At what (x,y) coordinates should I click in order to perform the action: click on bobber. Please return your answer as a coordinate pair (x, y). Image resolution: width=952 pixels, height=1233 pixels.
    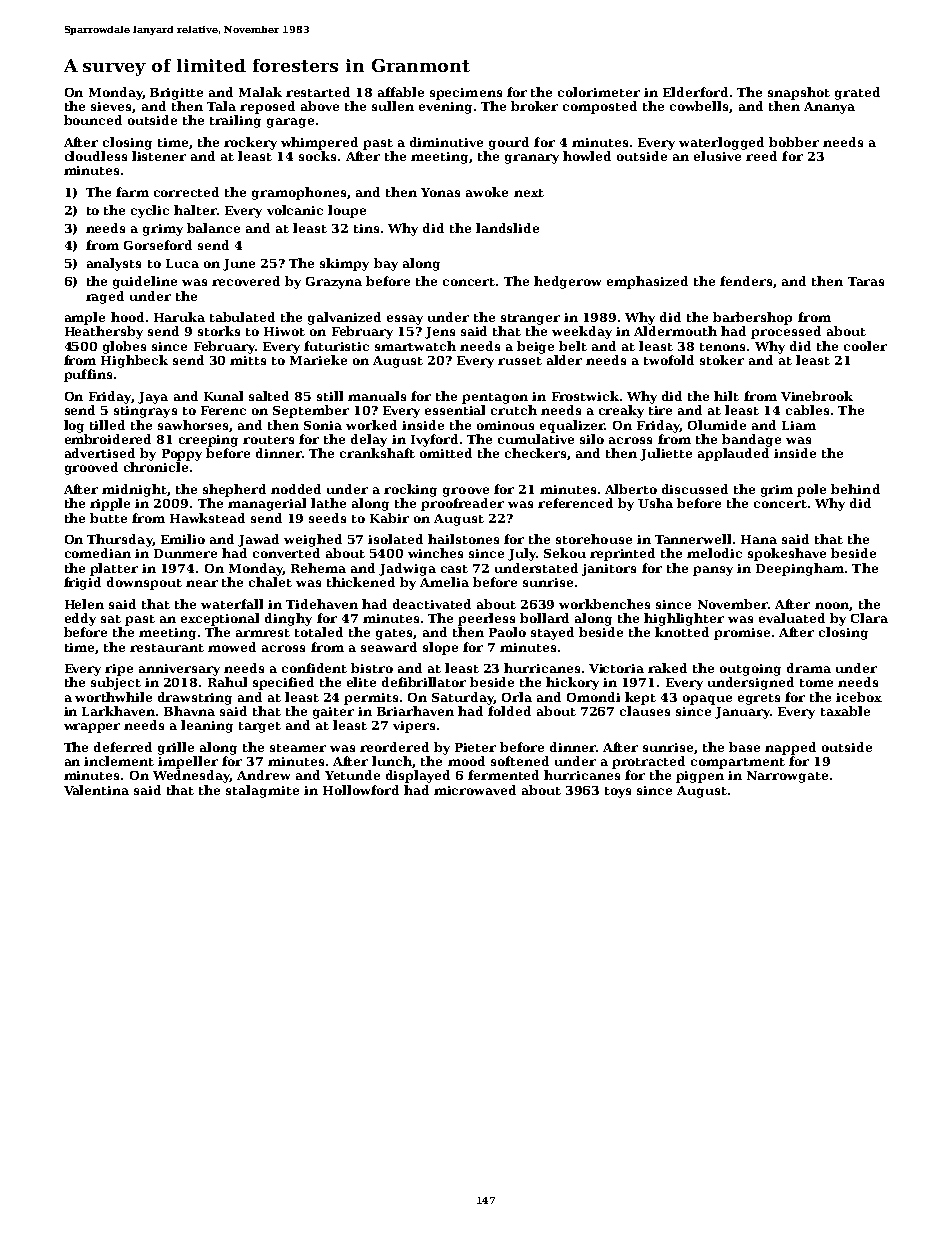
    Looking at the image, I should click on (794, 142).
